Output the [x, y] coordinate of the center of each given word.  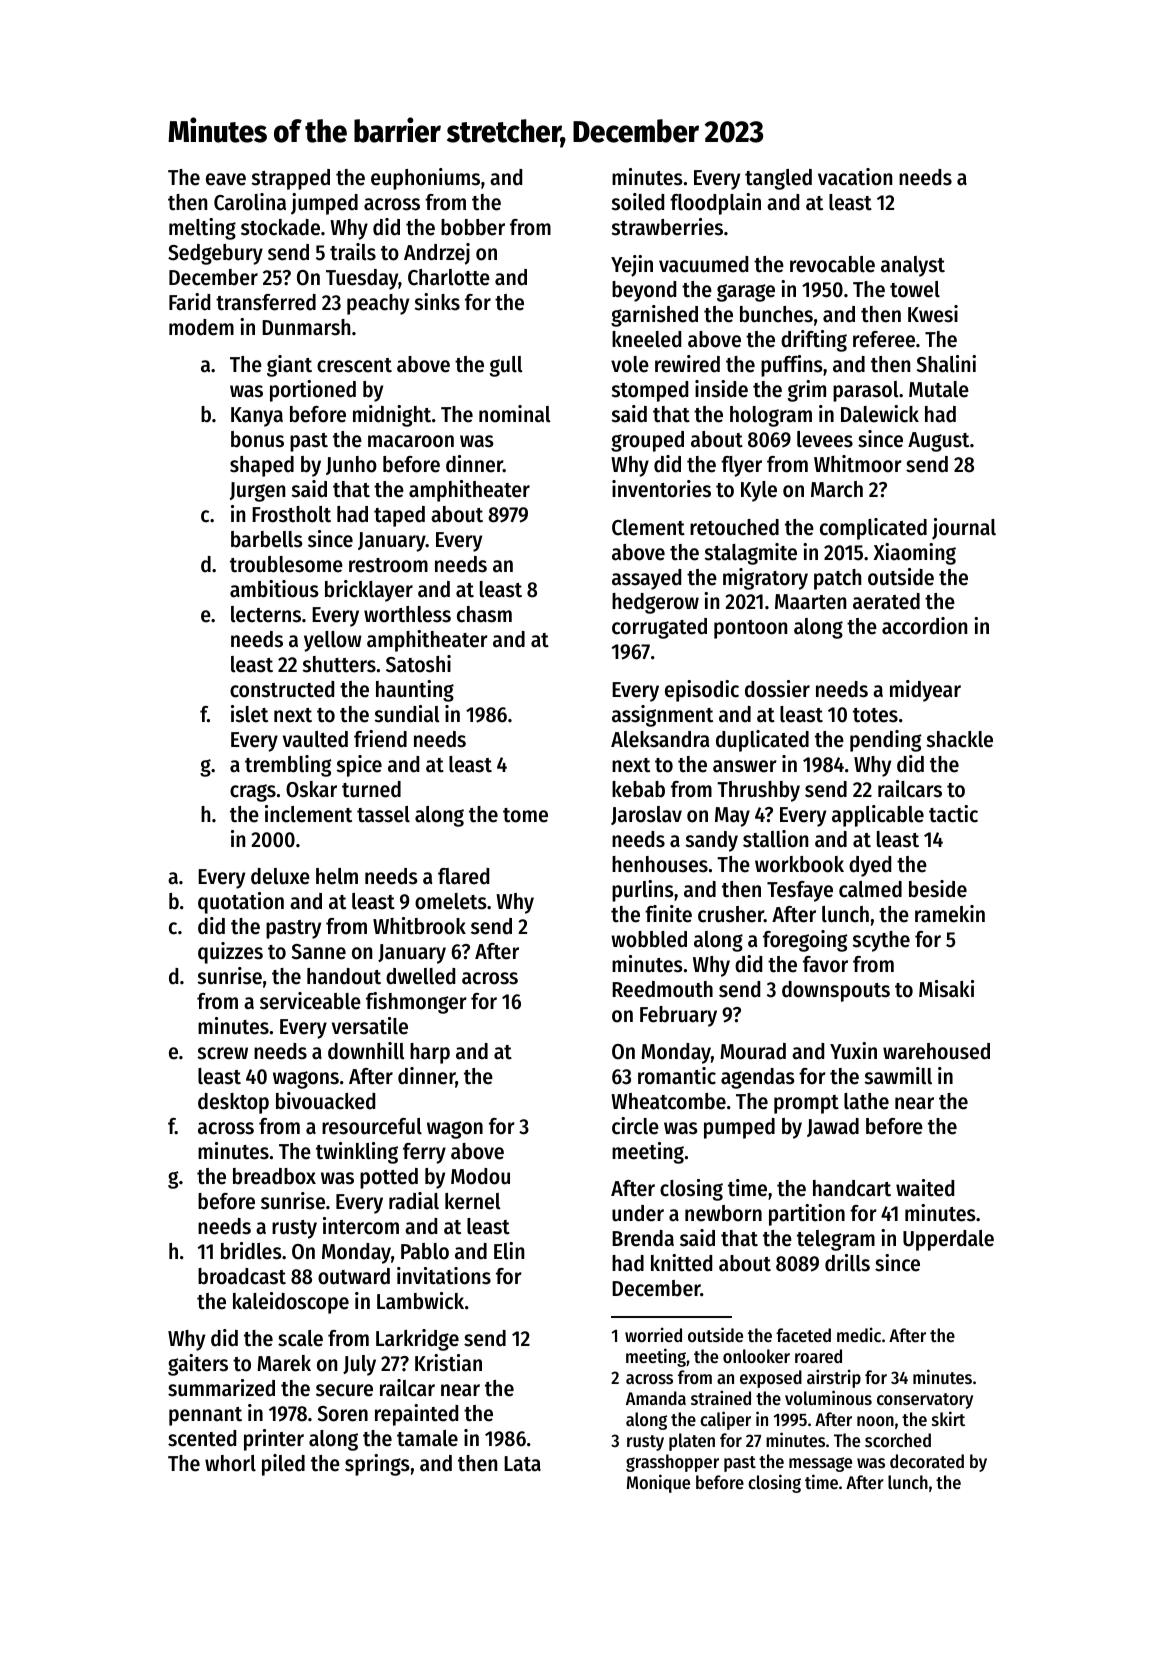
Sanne [319, 952]
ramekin [950, 914]
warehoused [936, 1051]
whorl [230, 1463]
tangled [778, 179]
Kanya [257, 417]
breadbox [274, 1176]
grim [807, 391]
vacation [855, 177]
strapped [291, 179]
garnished [654, 316]
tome [525, 815]
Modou [480, 1176]
